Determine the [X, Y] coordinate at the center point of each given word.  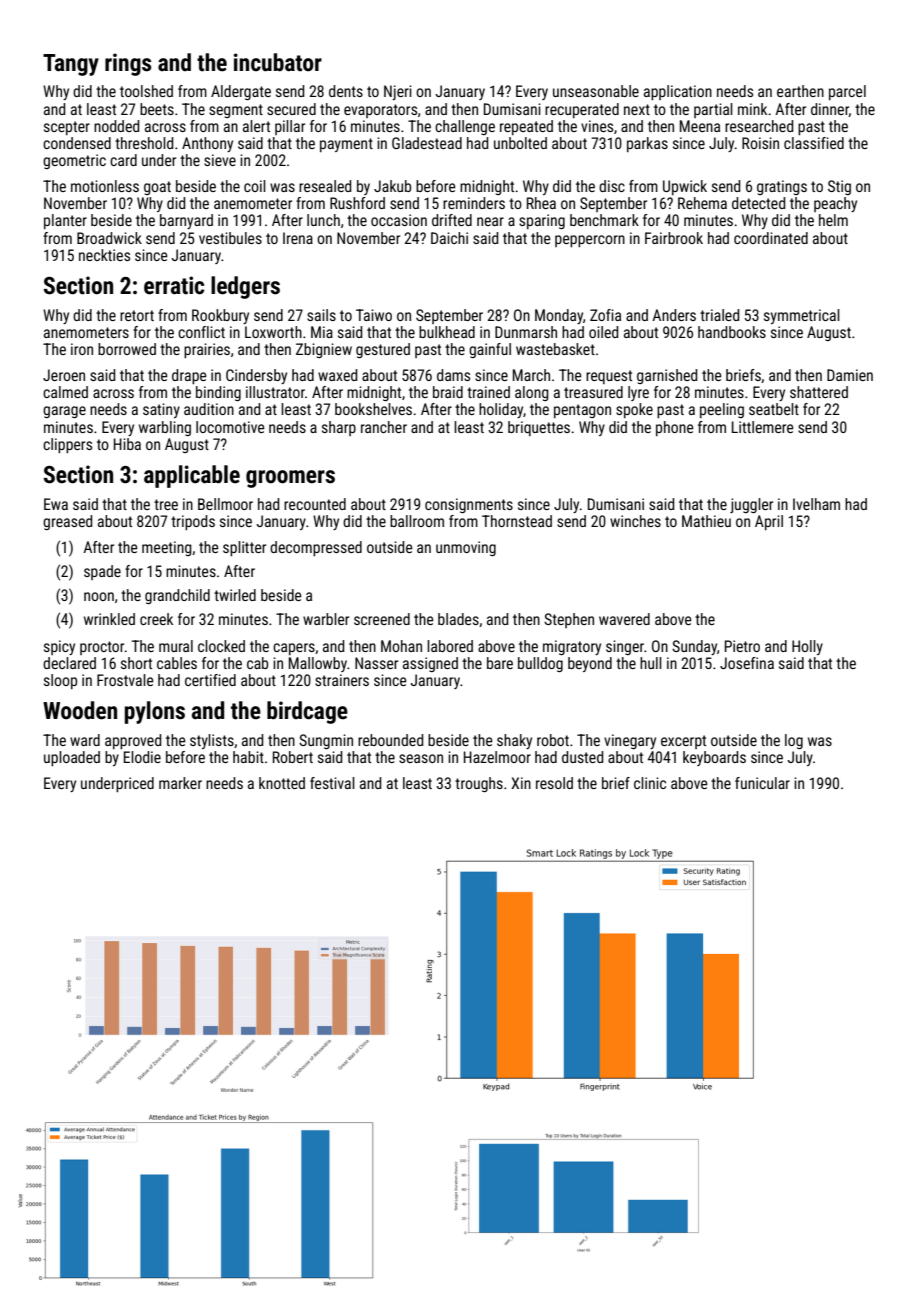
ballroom [417, 521]
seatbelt [774, 409]
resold [554, 783]
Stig [839, 187]
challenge [465, 127]
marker [180, 783]
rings [128, 64]
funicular [762, 783]
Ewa [56, 504]
